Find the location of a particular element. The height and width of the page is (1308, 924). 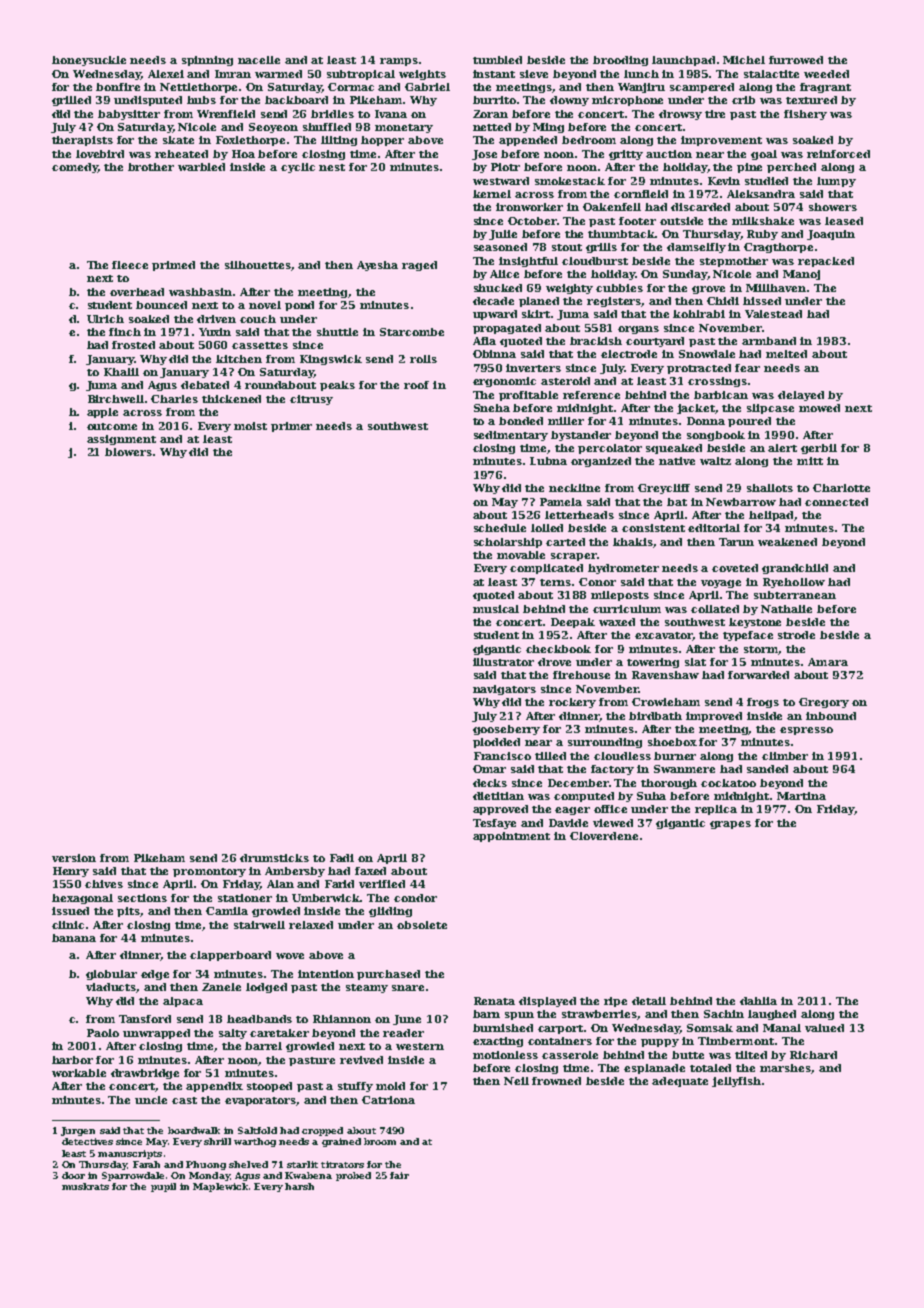

banana is located at coordinates (74, 938).
